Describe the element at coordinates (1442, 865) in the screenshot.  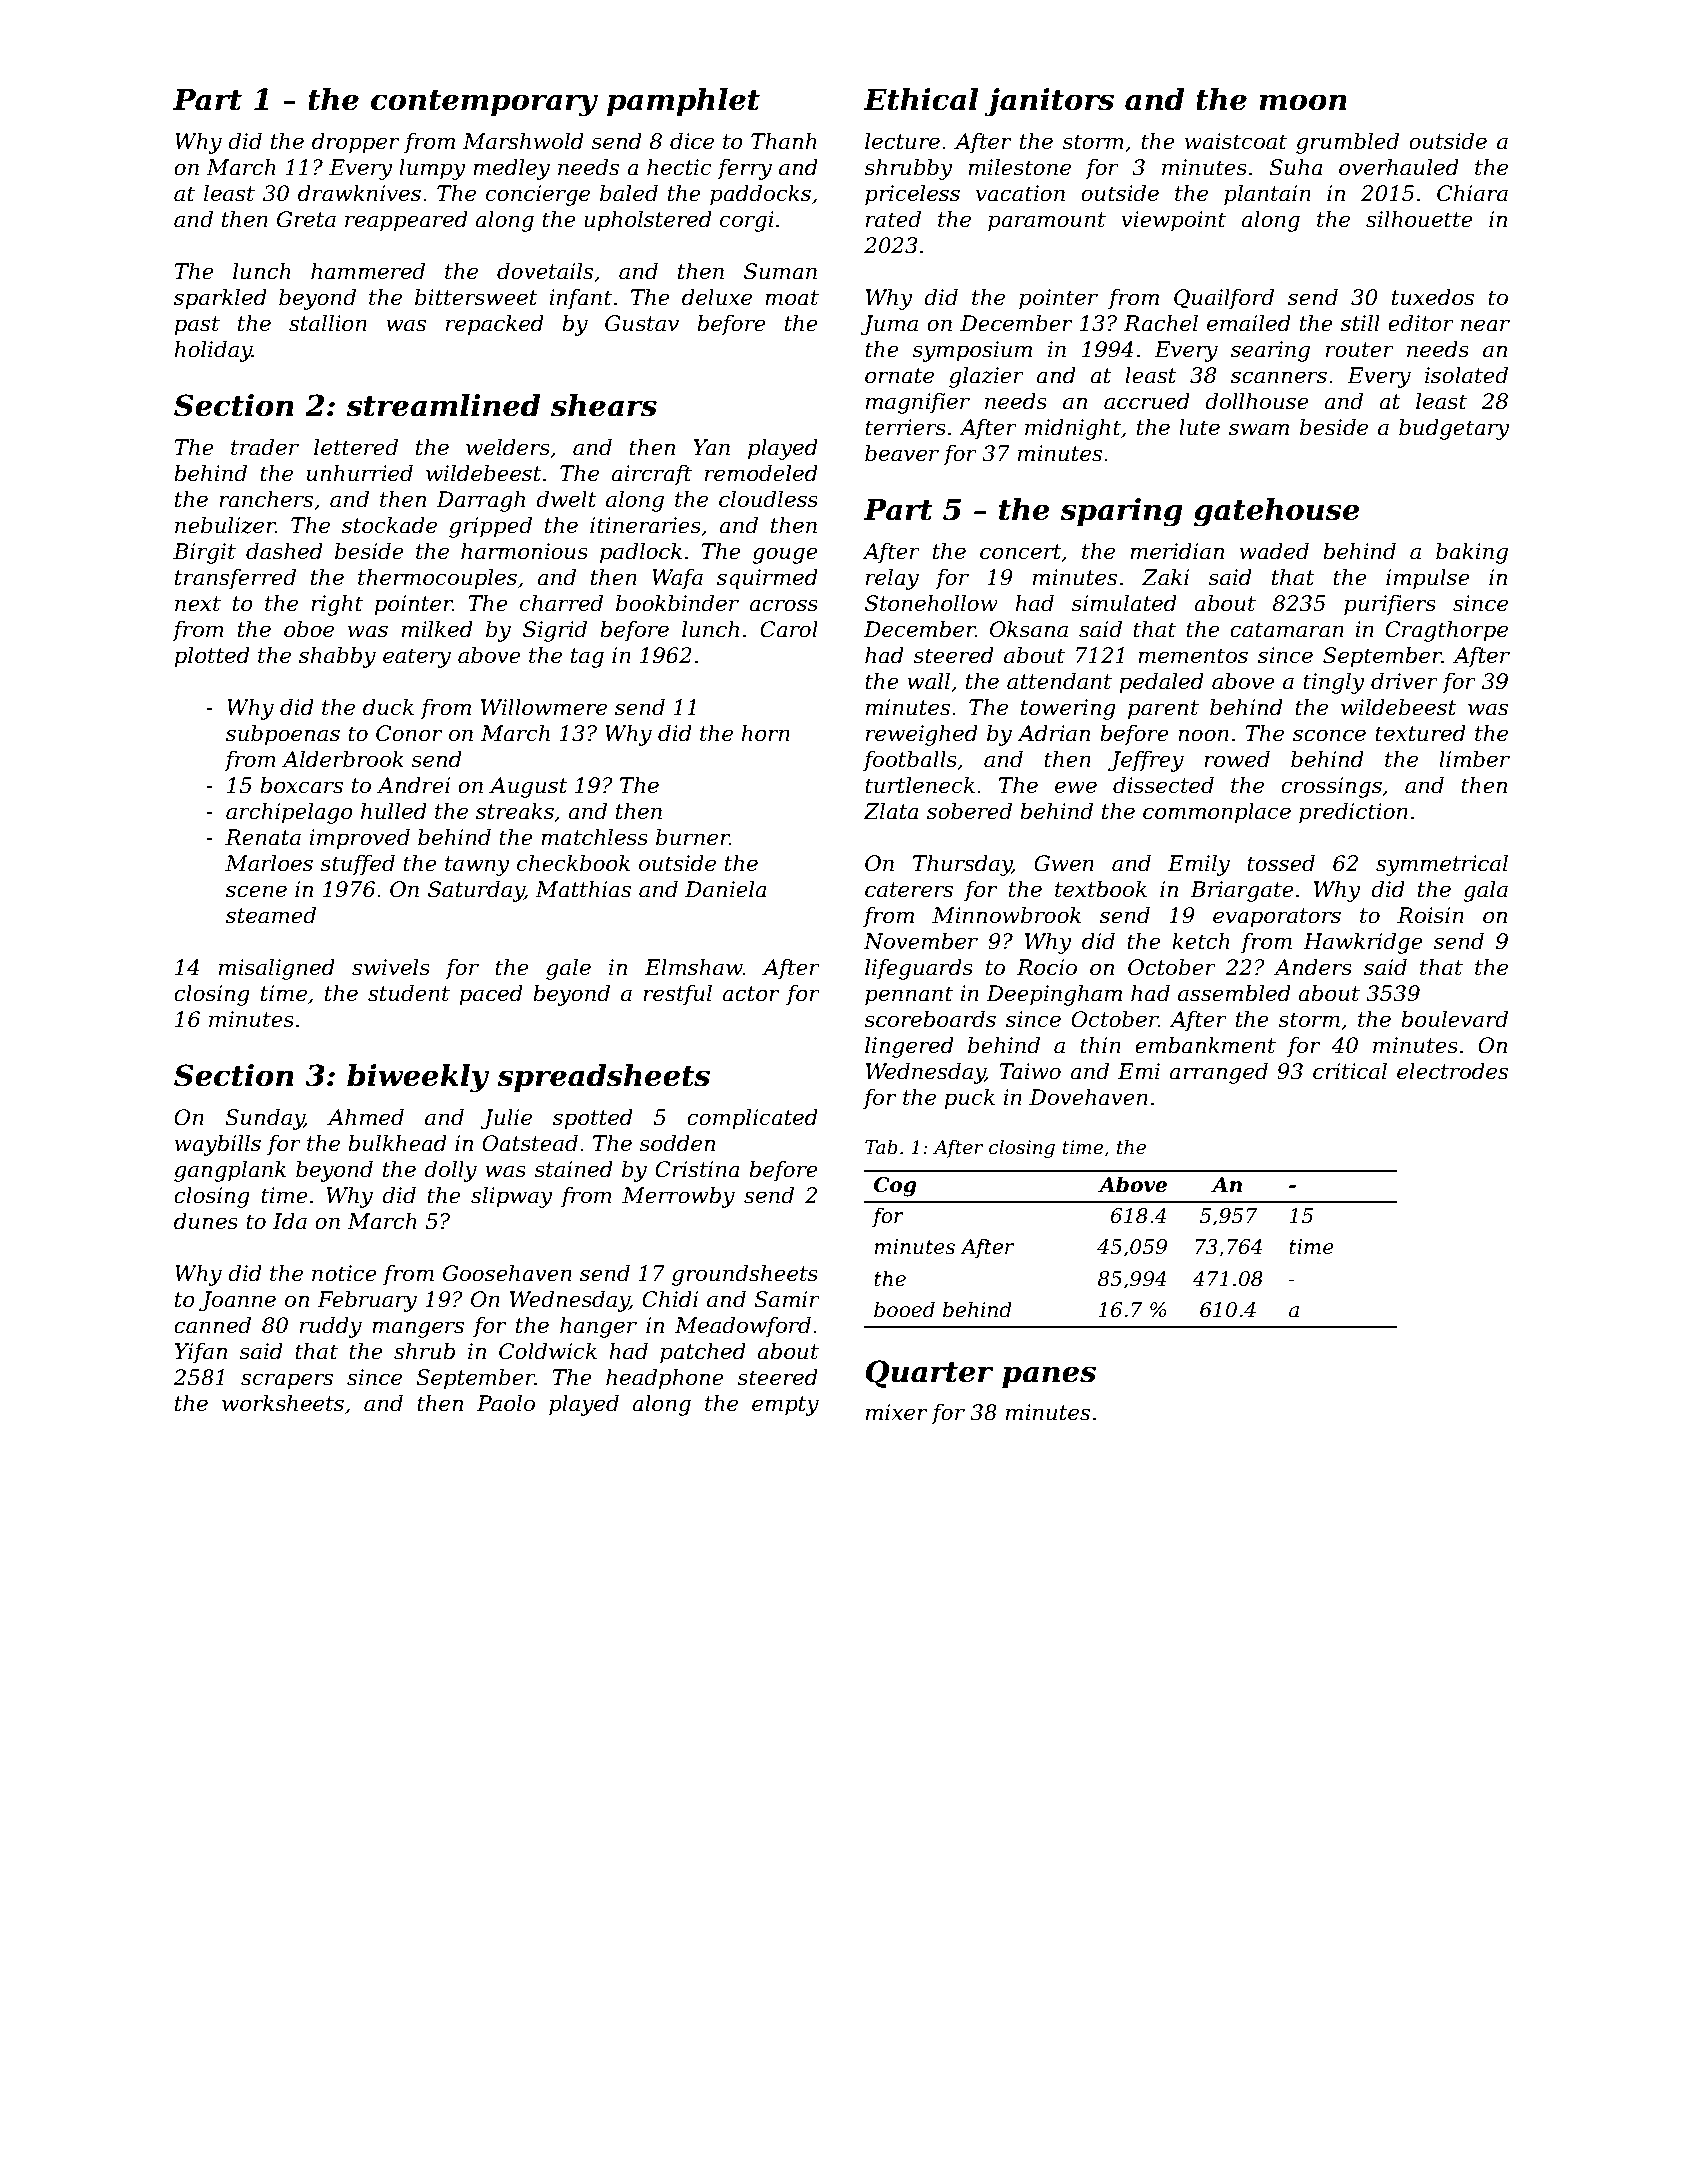
I see `symmetrical` at that location.
